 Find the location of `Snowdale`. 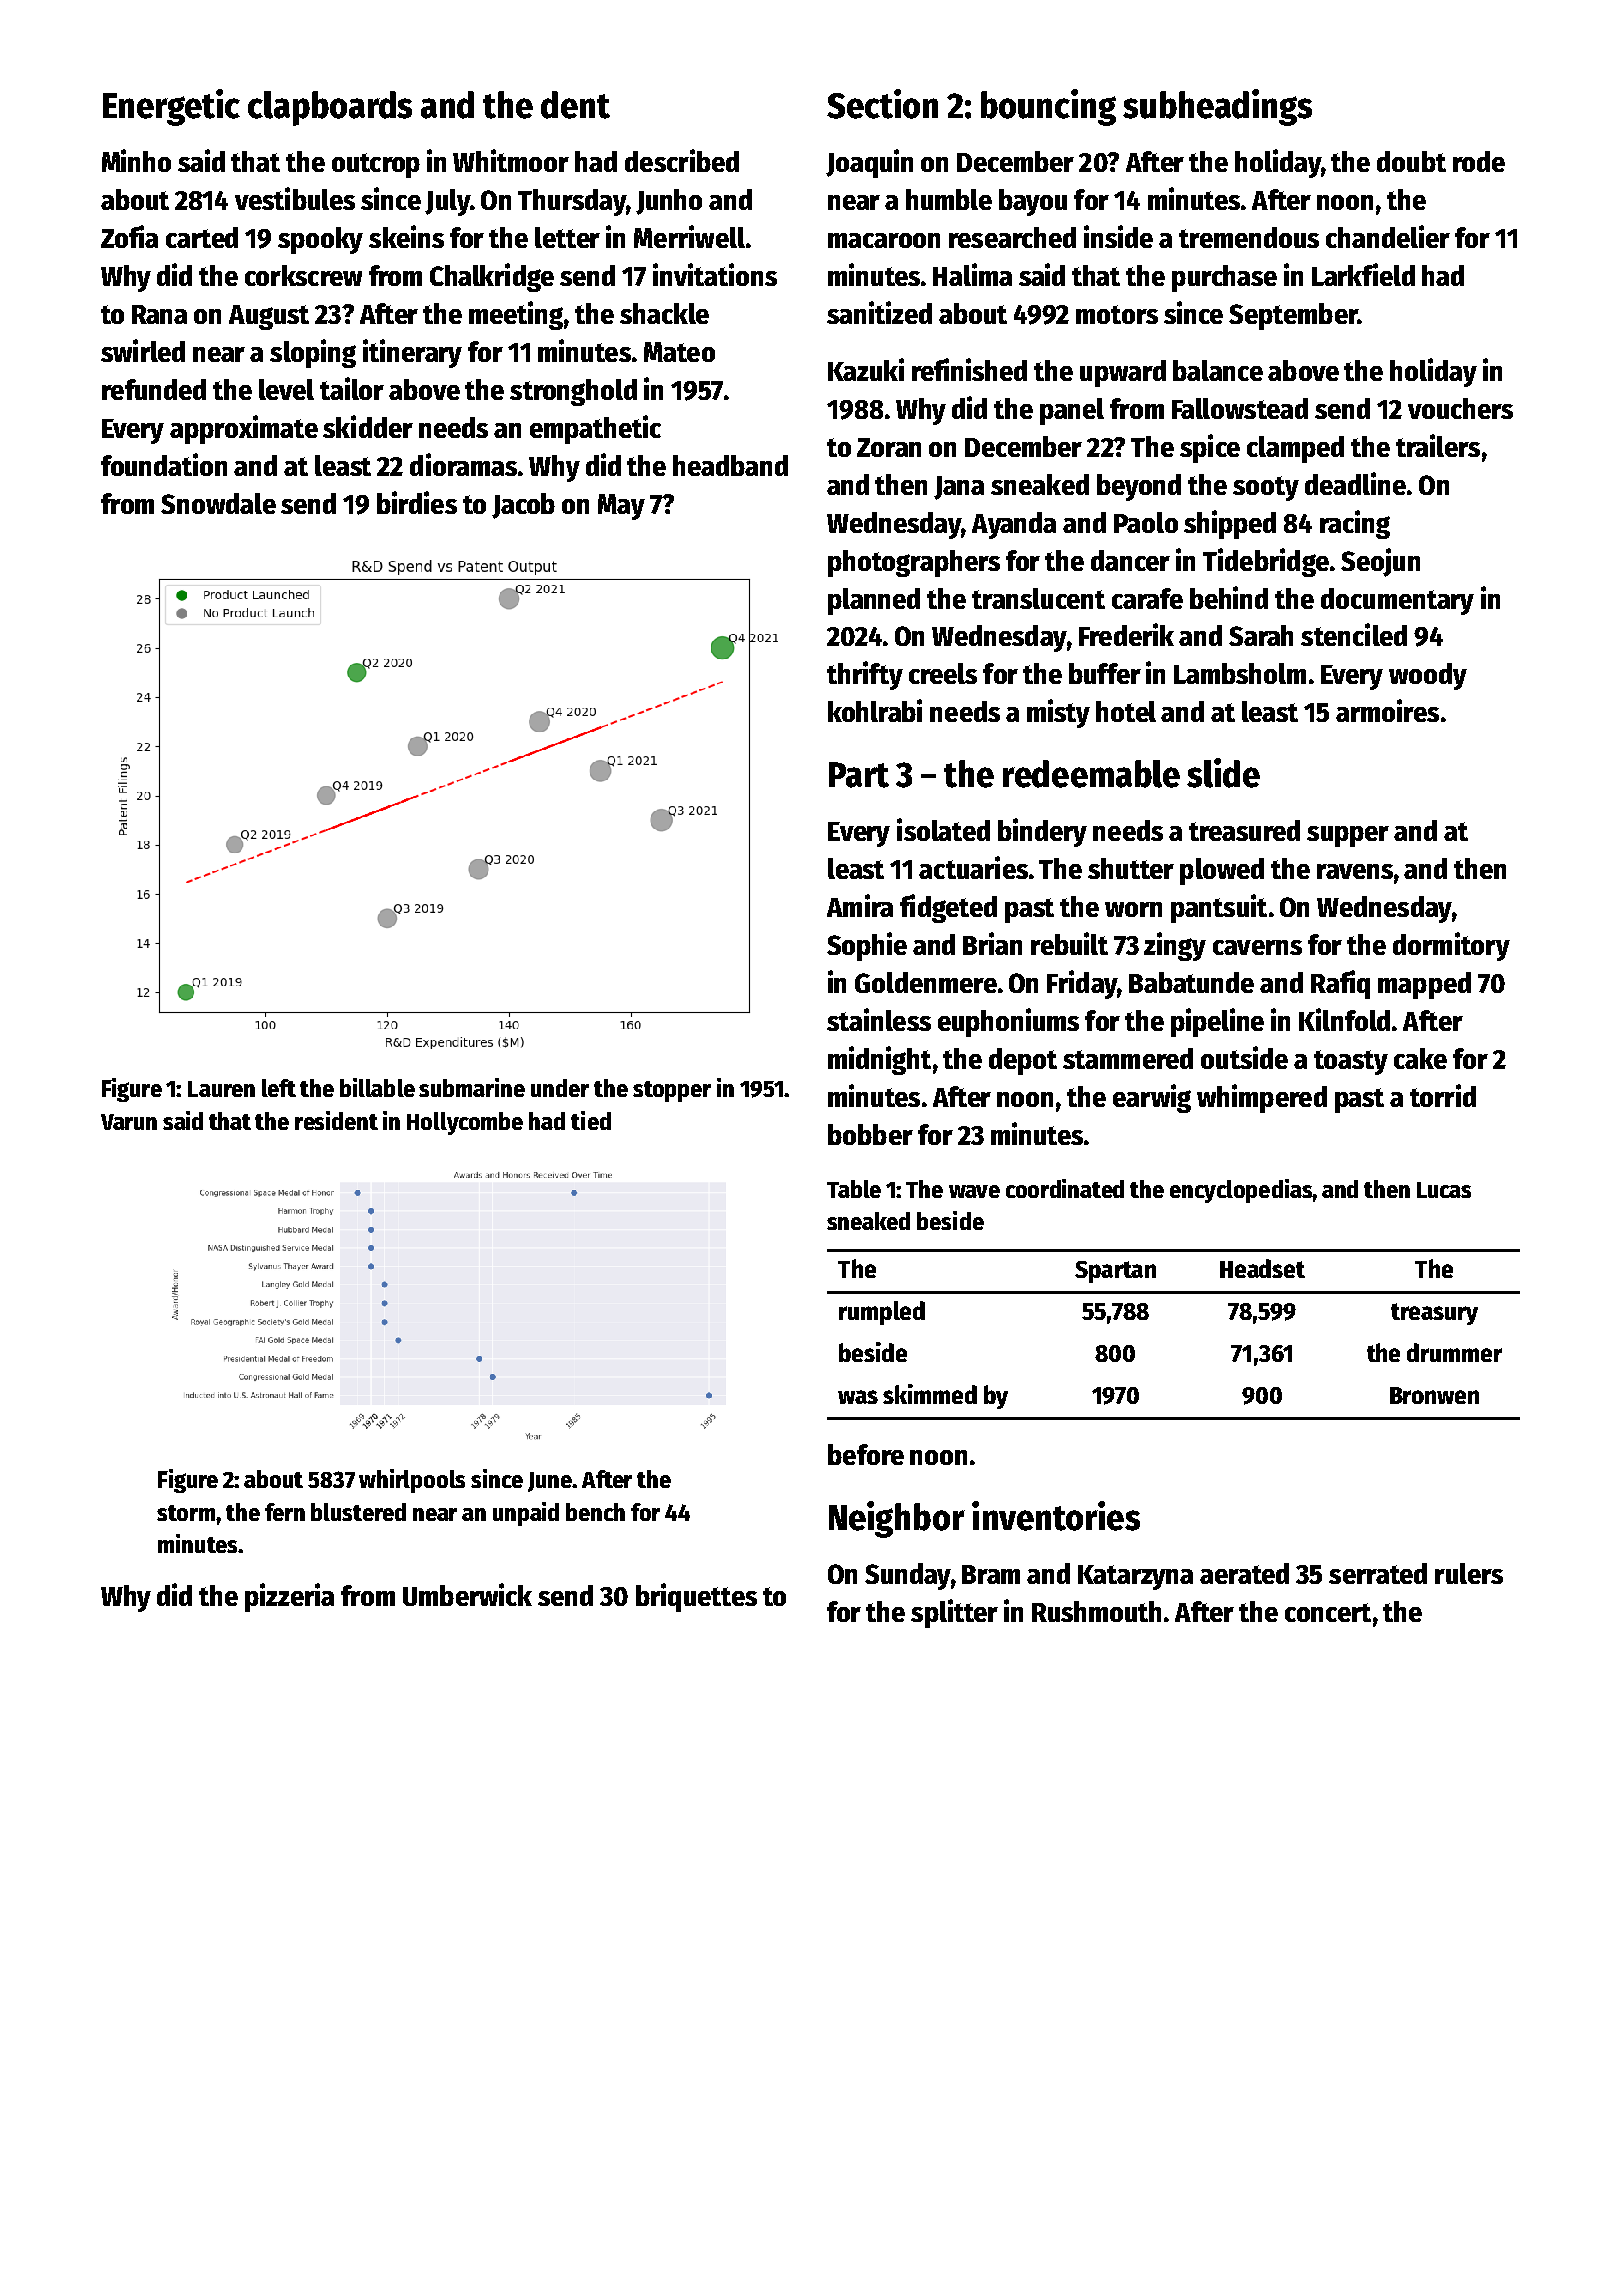

Snowdale is located at coordinates (218, 503).
